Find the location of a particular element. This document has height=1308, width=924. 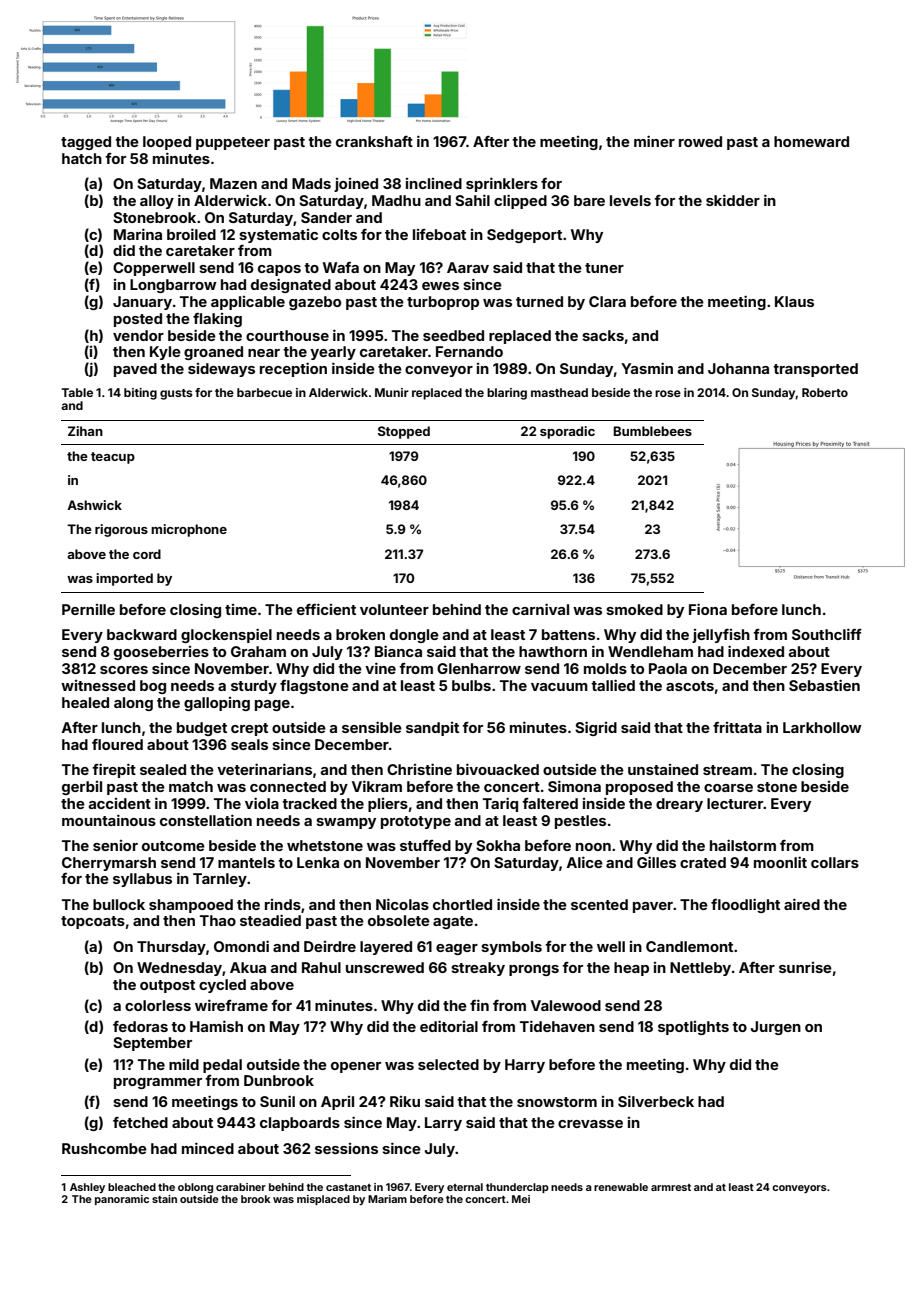

Simona is located at coordinates (574, 786).
